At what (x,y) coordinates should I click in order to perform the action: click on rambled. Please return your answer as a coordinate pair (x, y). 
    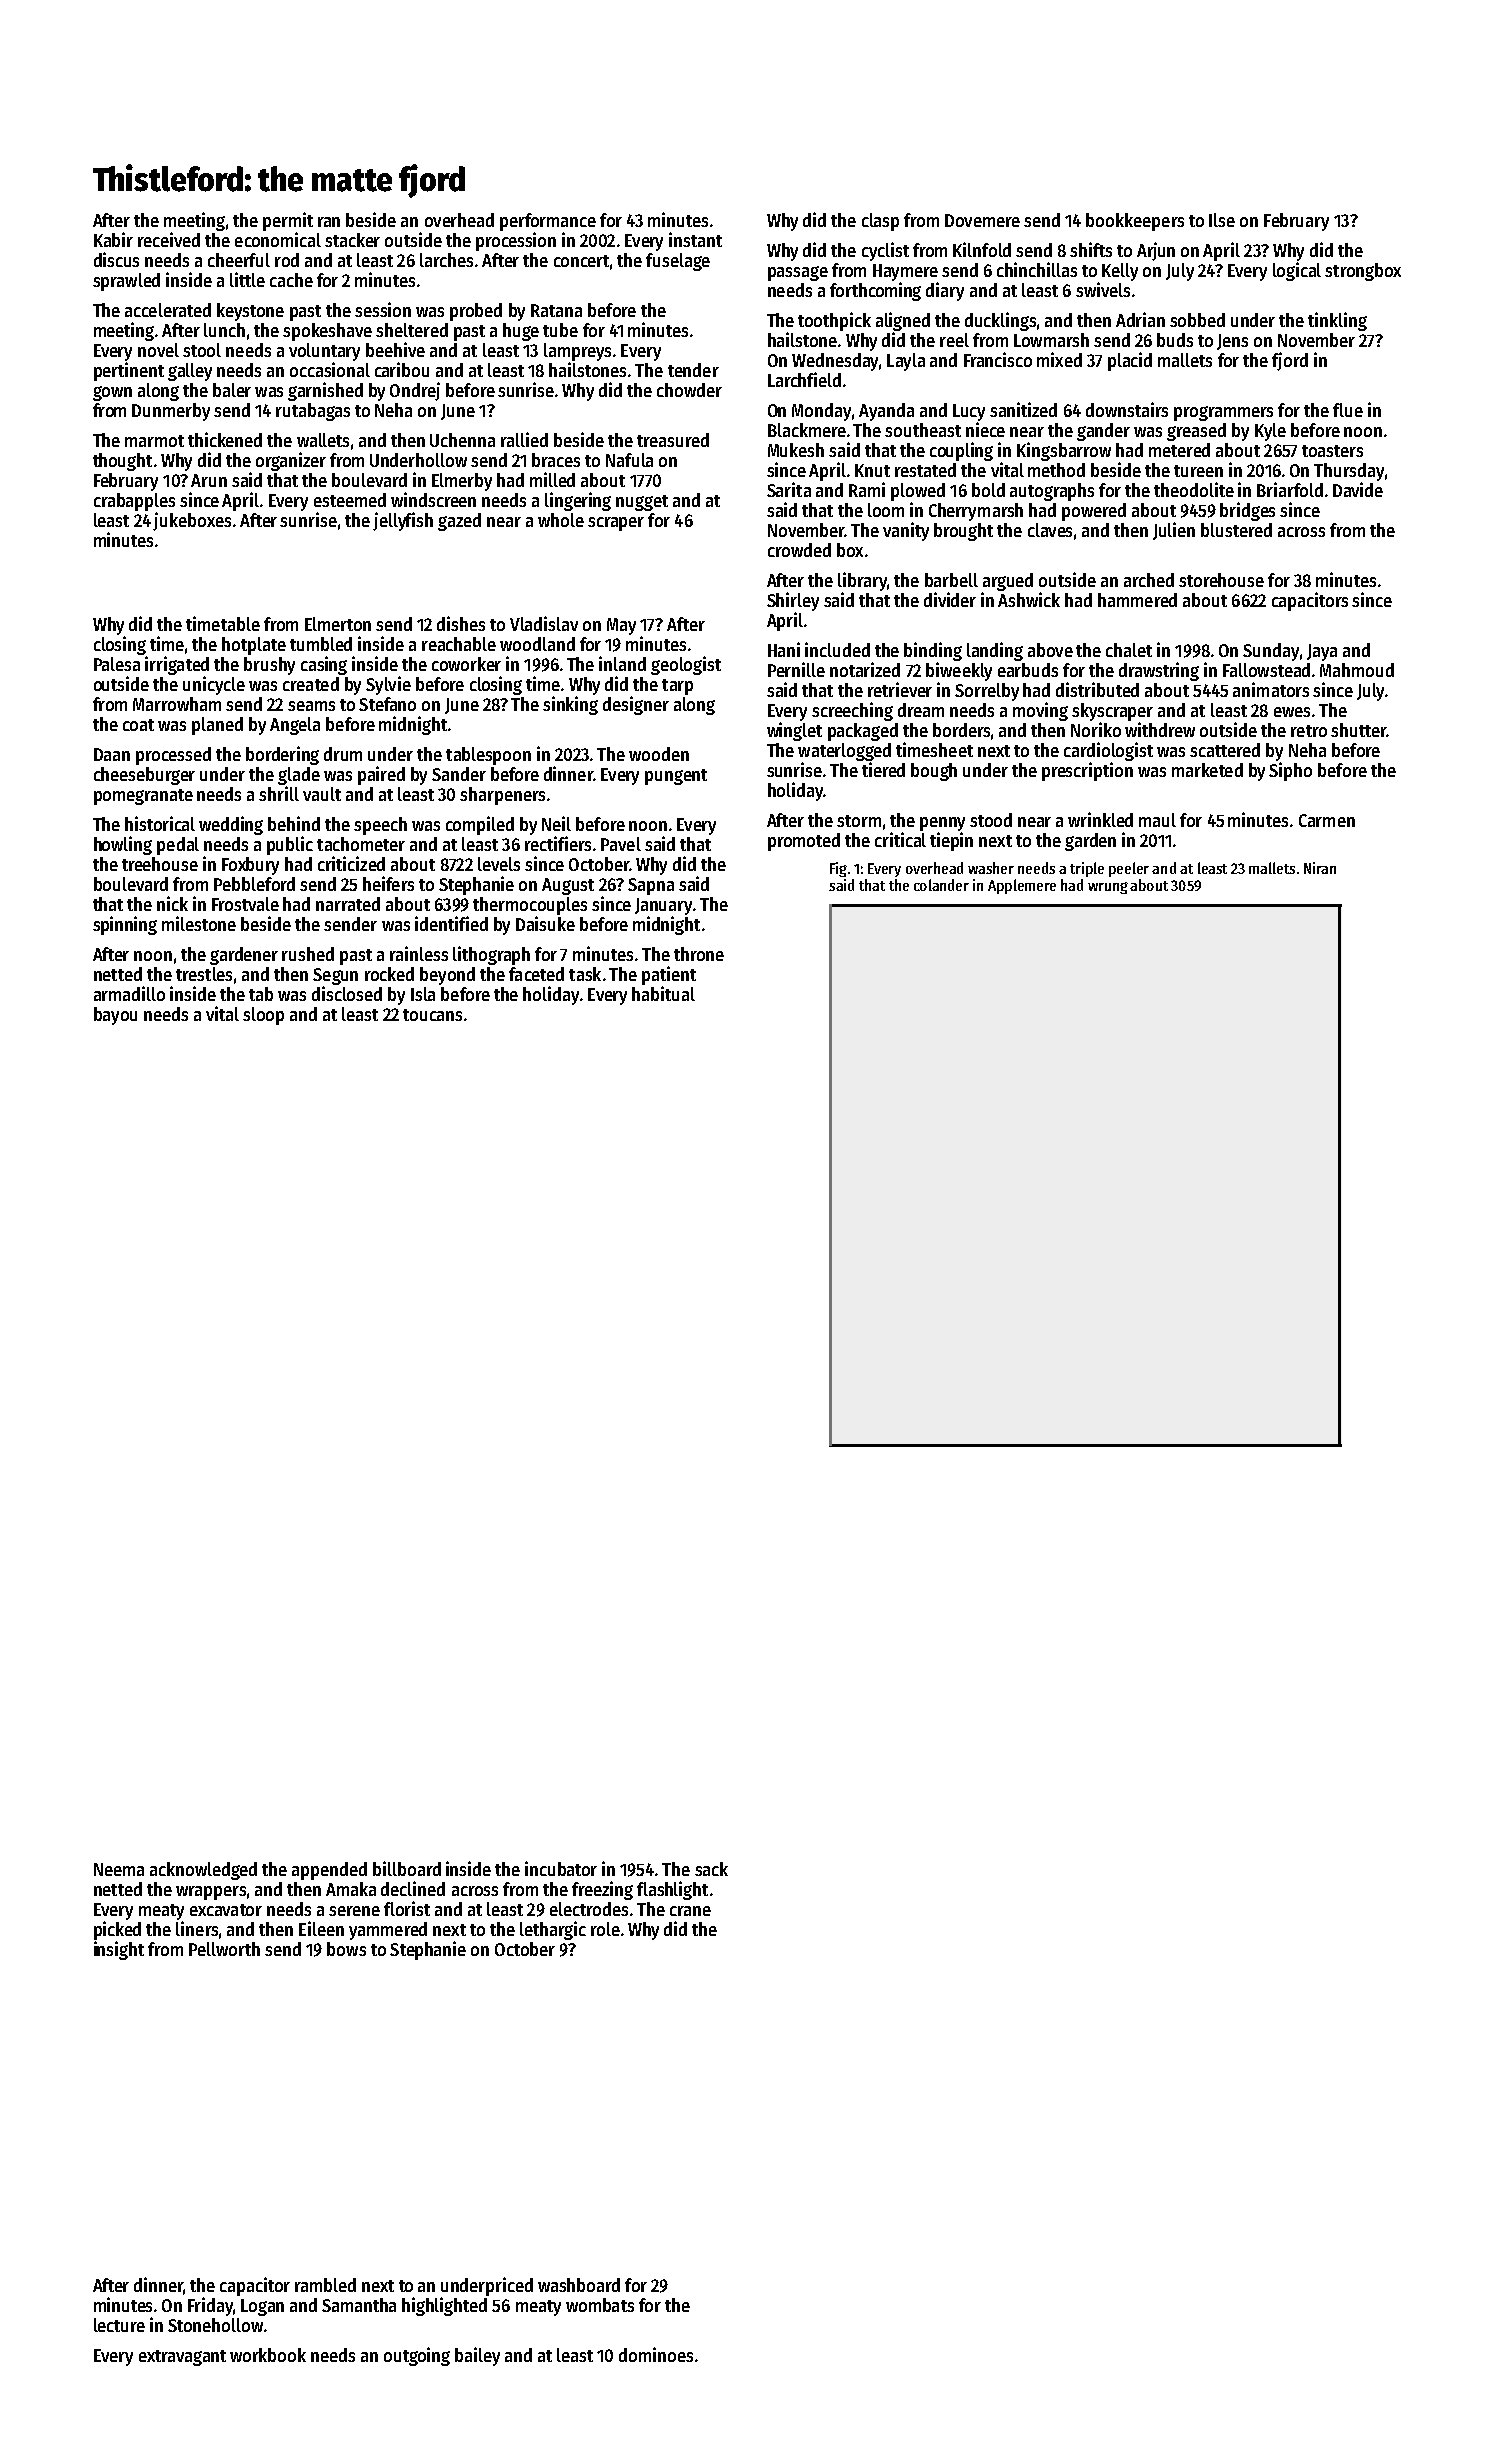
    Looking at the image, I should click on (325, 2285).
